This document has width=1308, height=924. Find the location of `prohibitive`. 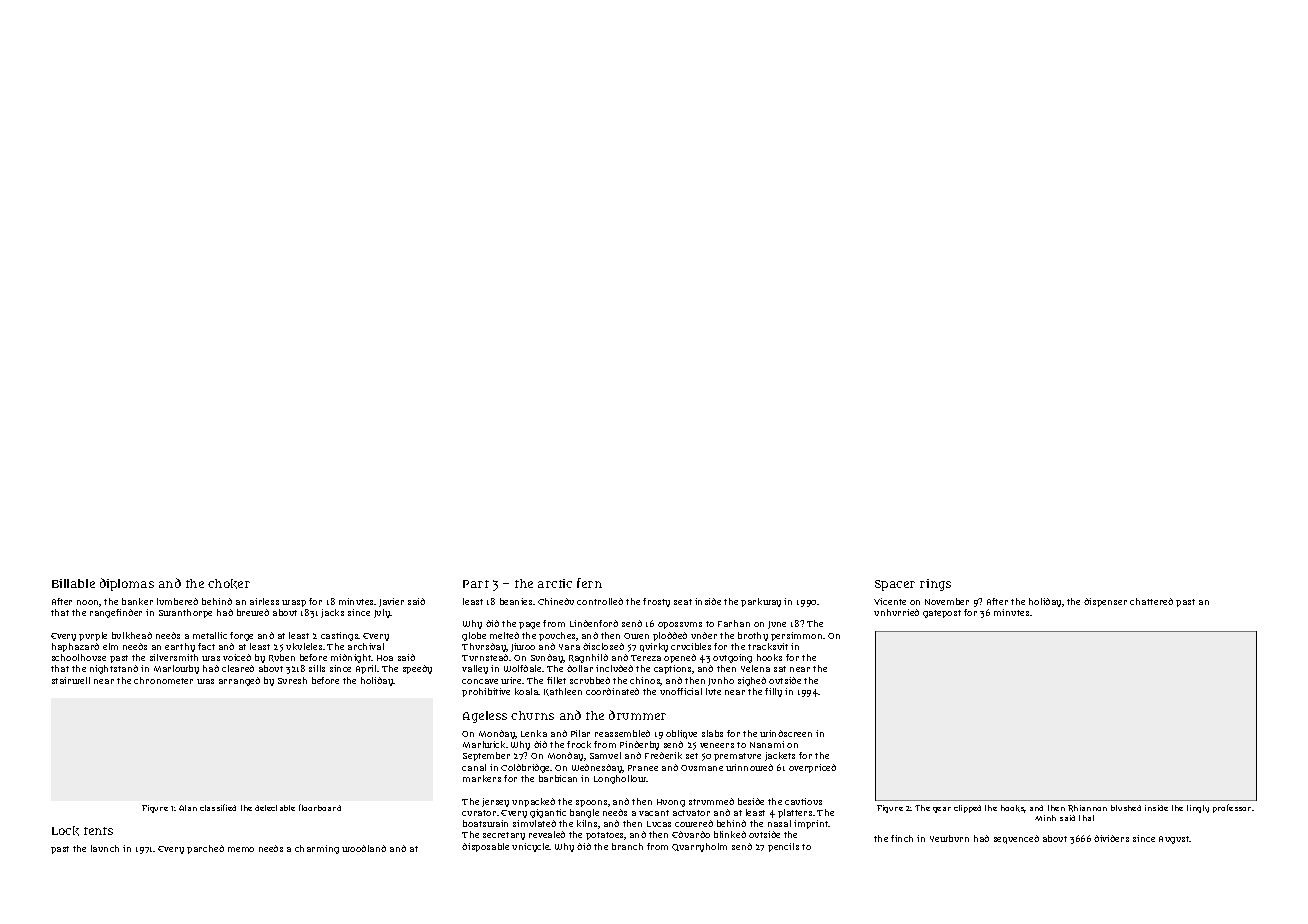

prohibitive is located at coordinates (486, 692).
